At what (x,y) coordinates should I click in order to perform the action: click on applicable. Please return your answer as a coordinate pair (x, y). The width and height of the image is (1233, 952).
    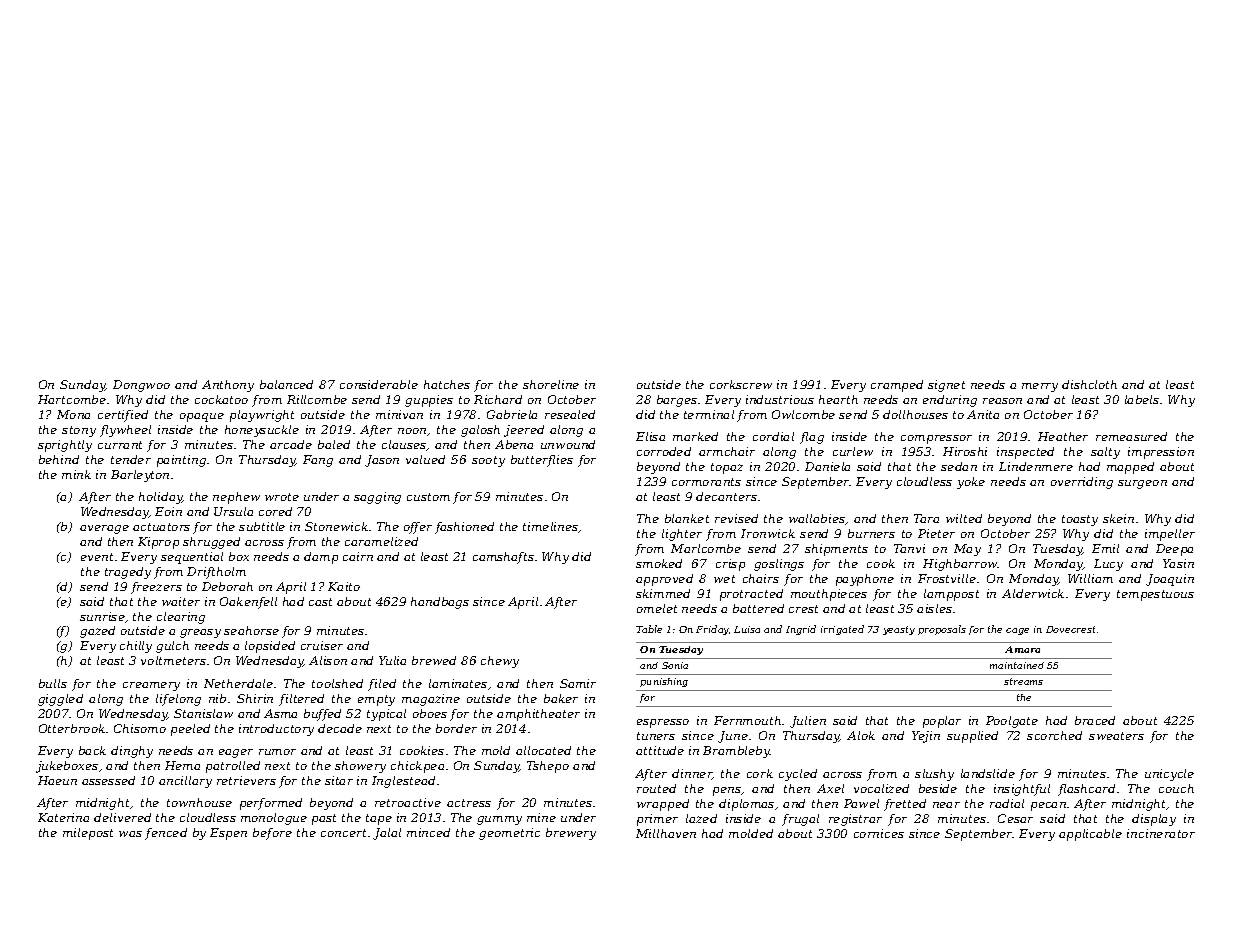
    Looking at the image, I should click on (1090, 835).
